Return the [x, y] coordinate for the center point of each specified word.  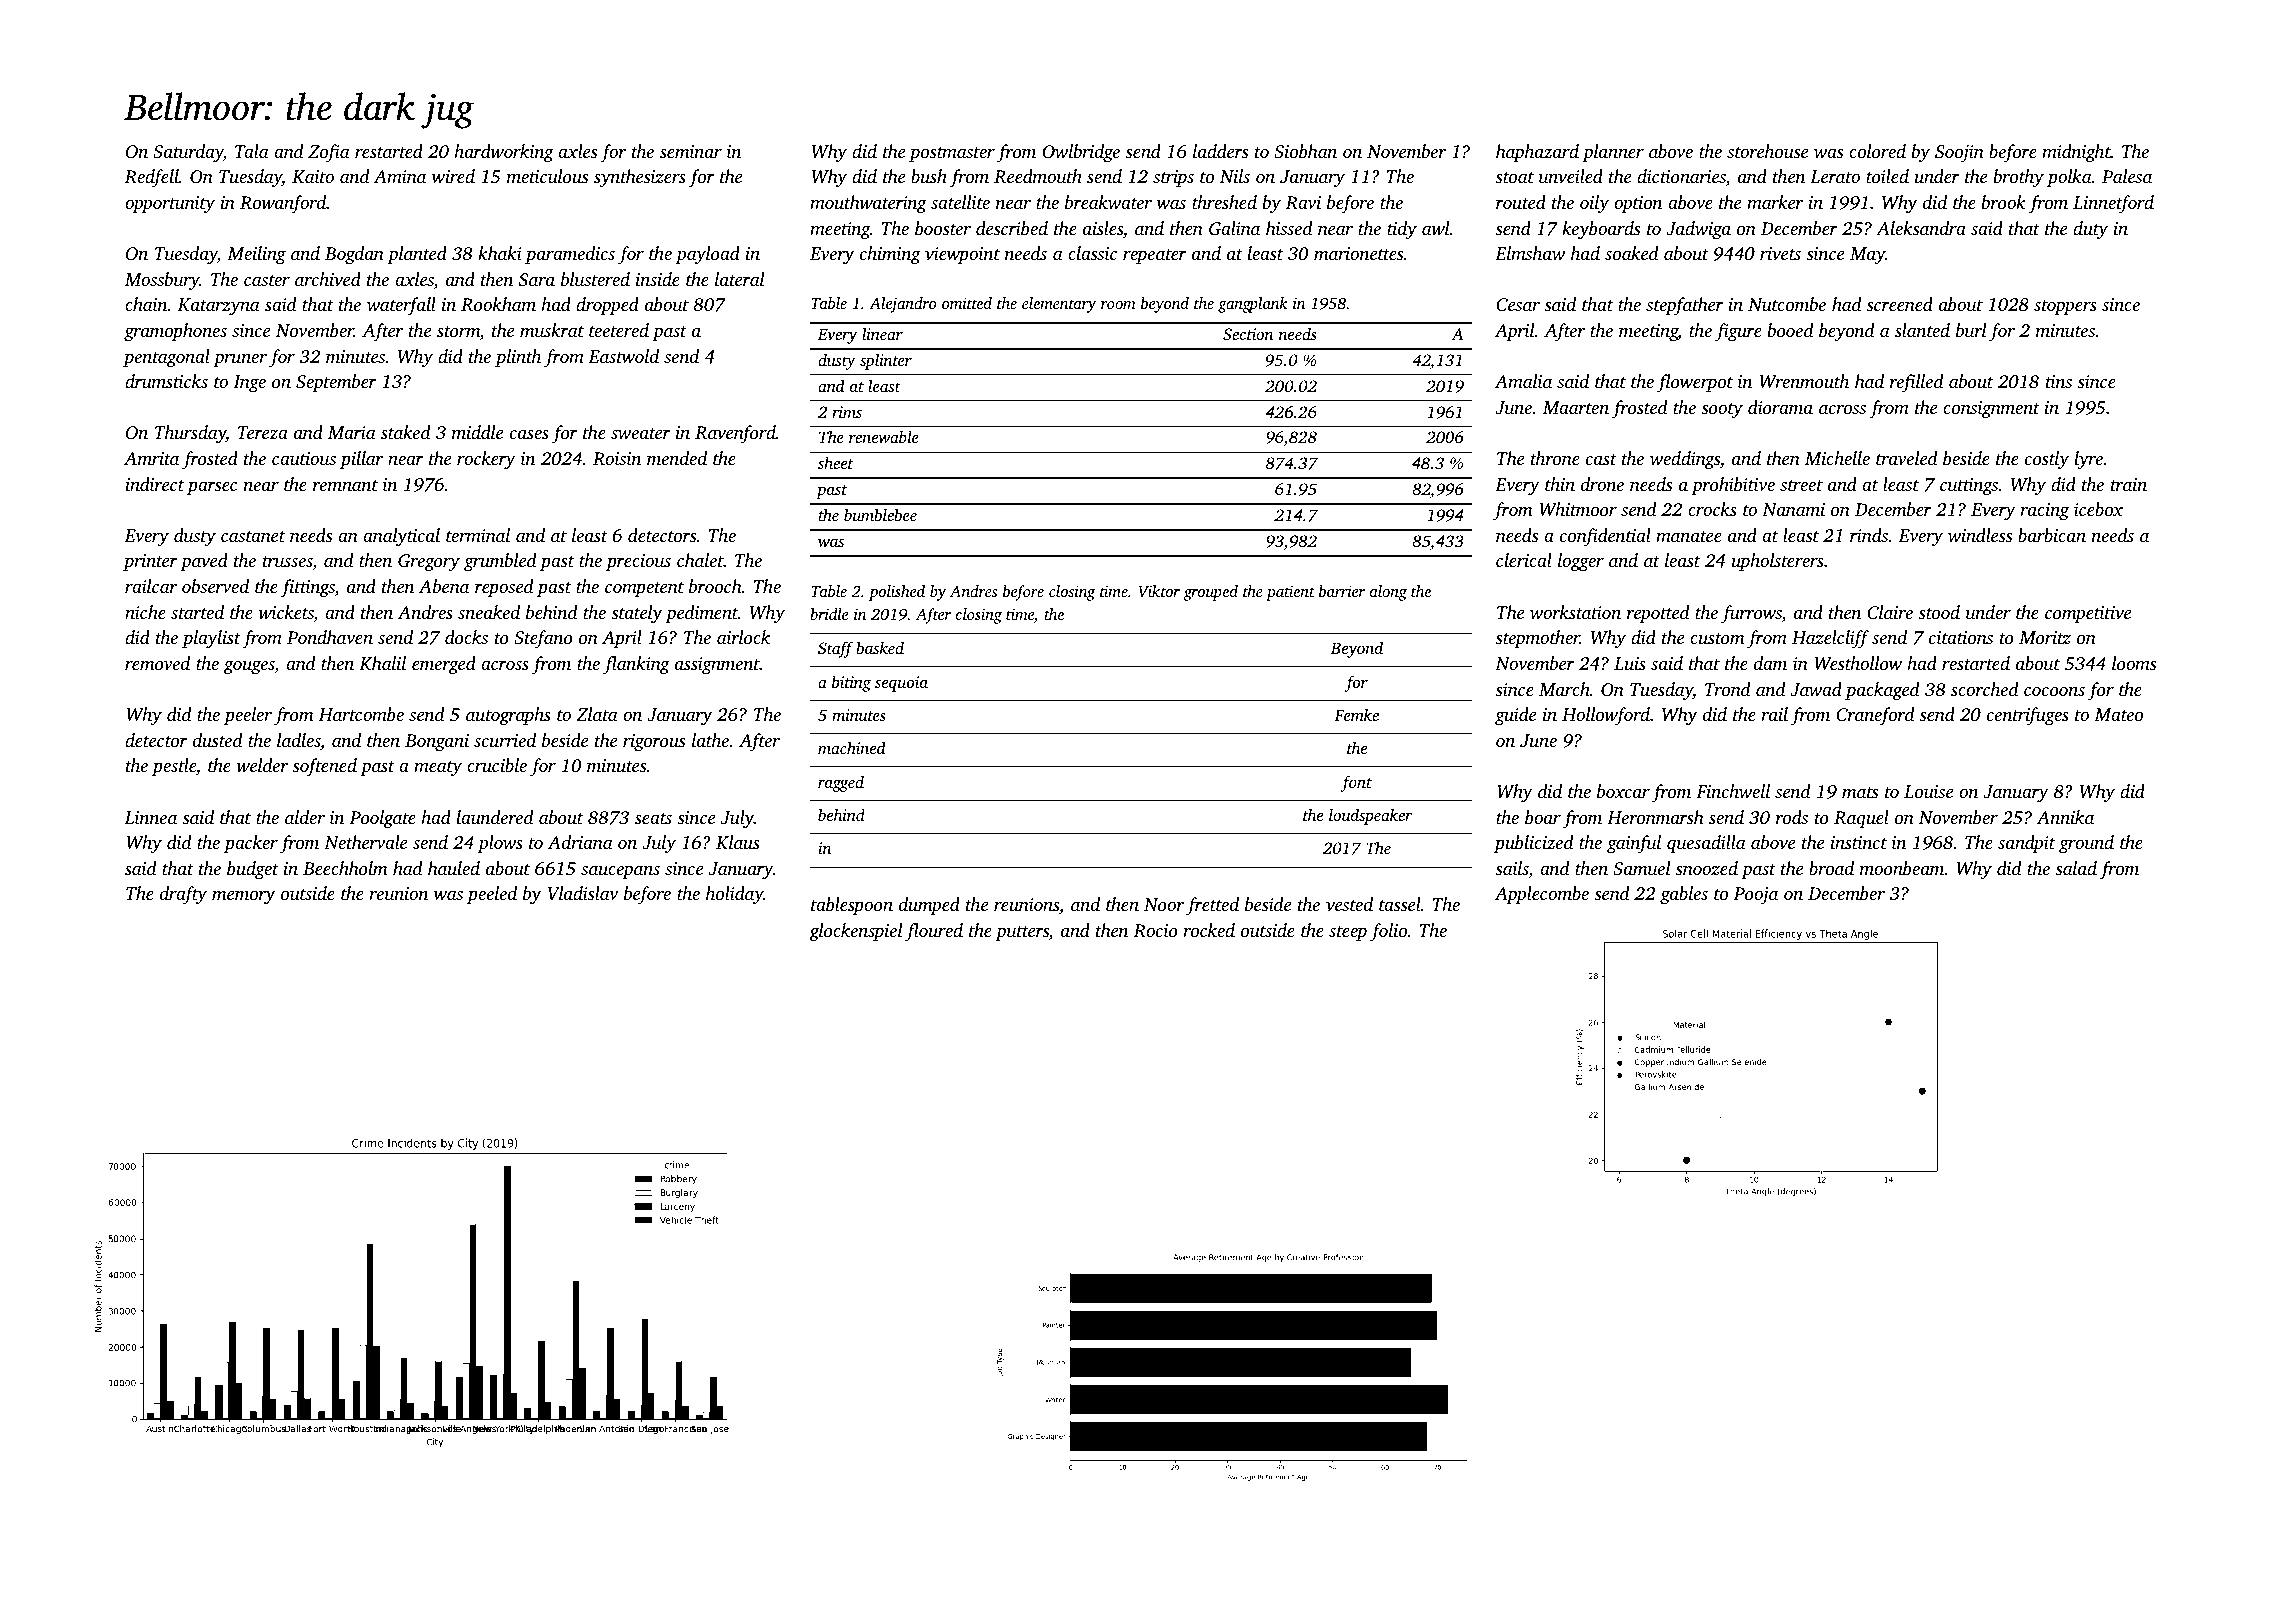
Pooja [1755, 895]
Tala [252, 151]
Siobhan [1305, 151]
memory [243, 897]
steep [1348, 933]
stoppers [2065, 307]
